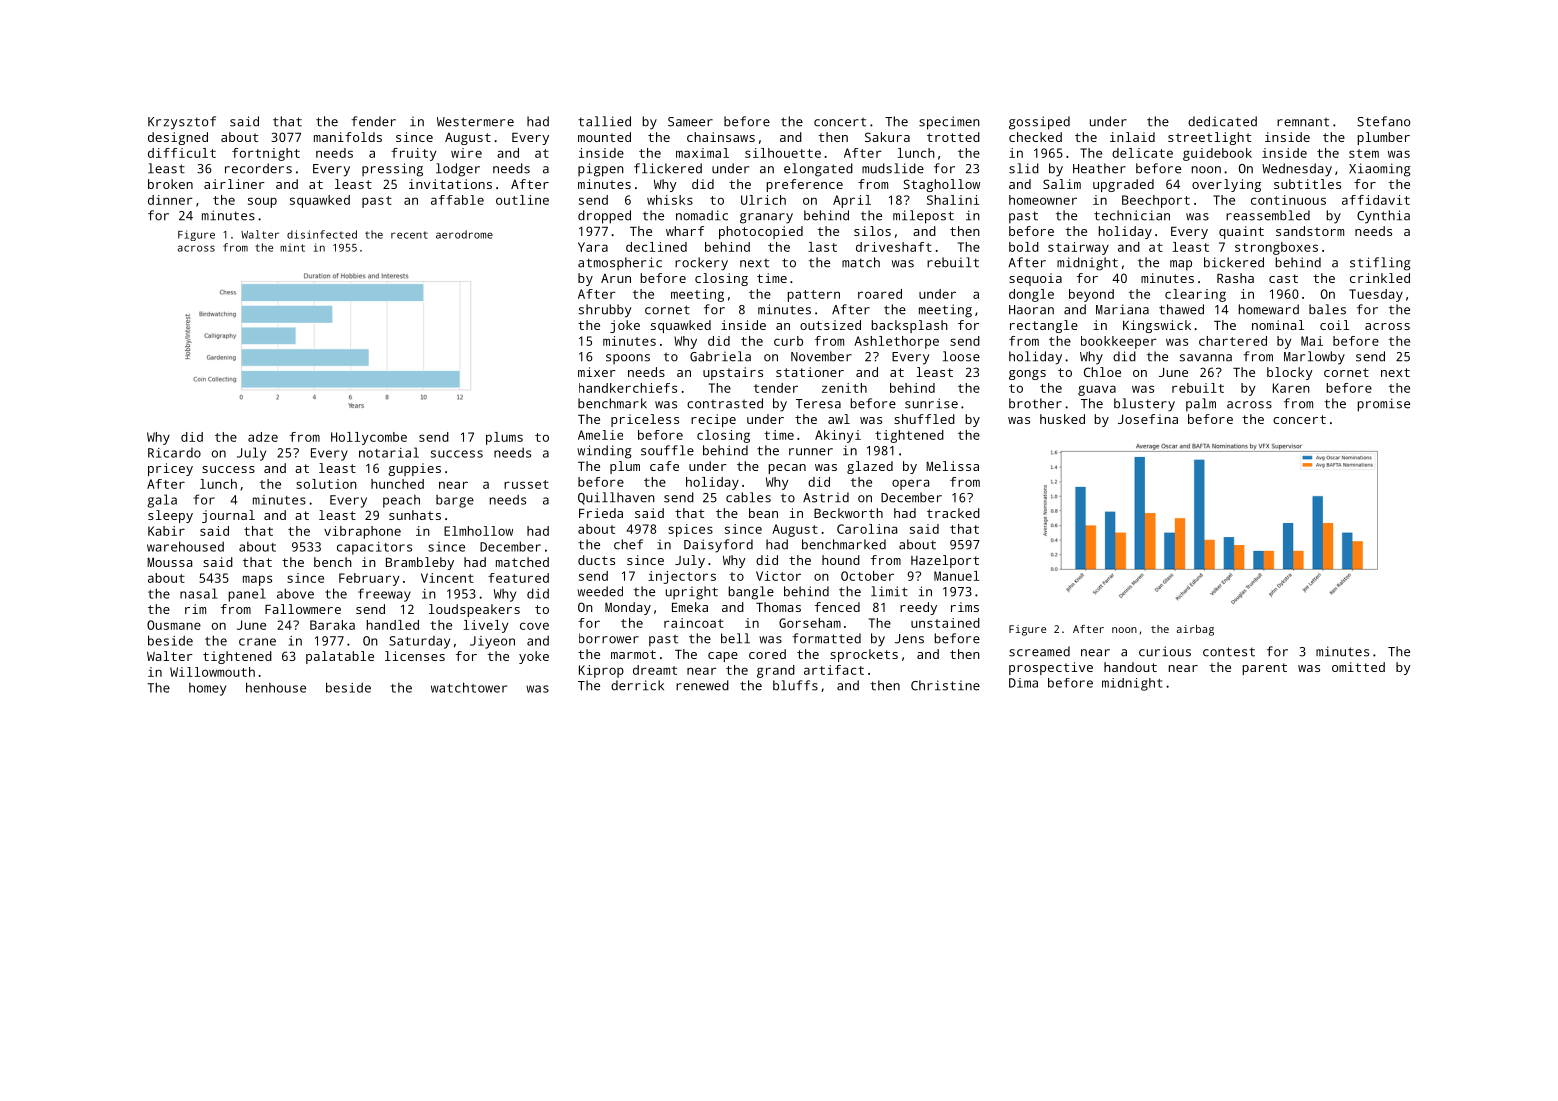 The width and height of the screenshot is (1558, 1101). Describe the element at coordinates (292, 247) in the screenshot. I see `mint` at that location.
